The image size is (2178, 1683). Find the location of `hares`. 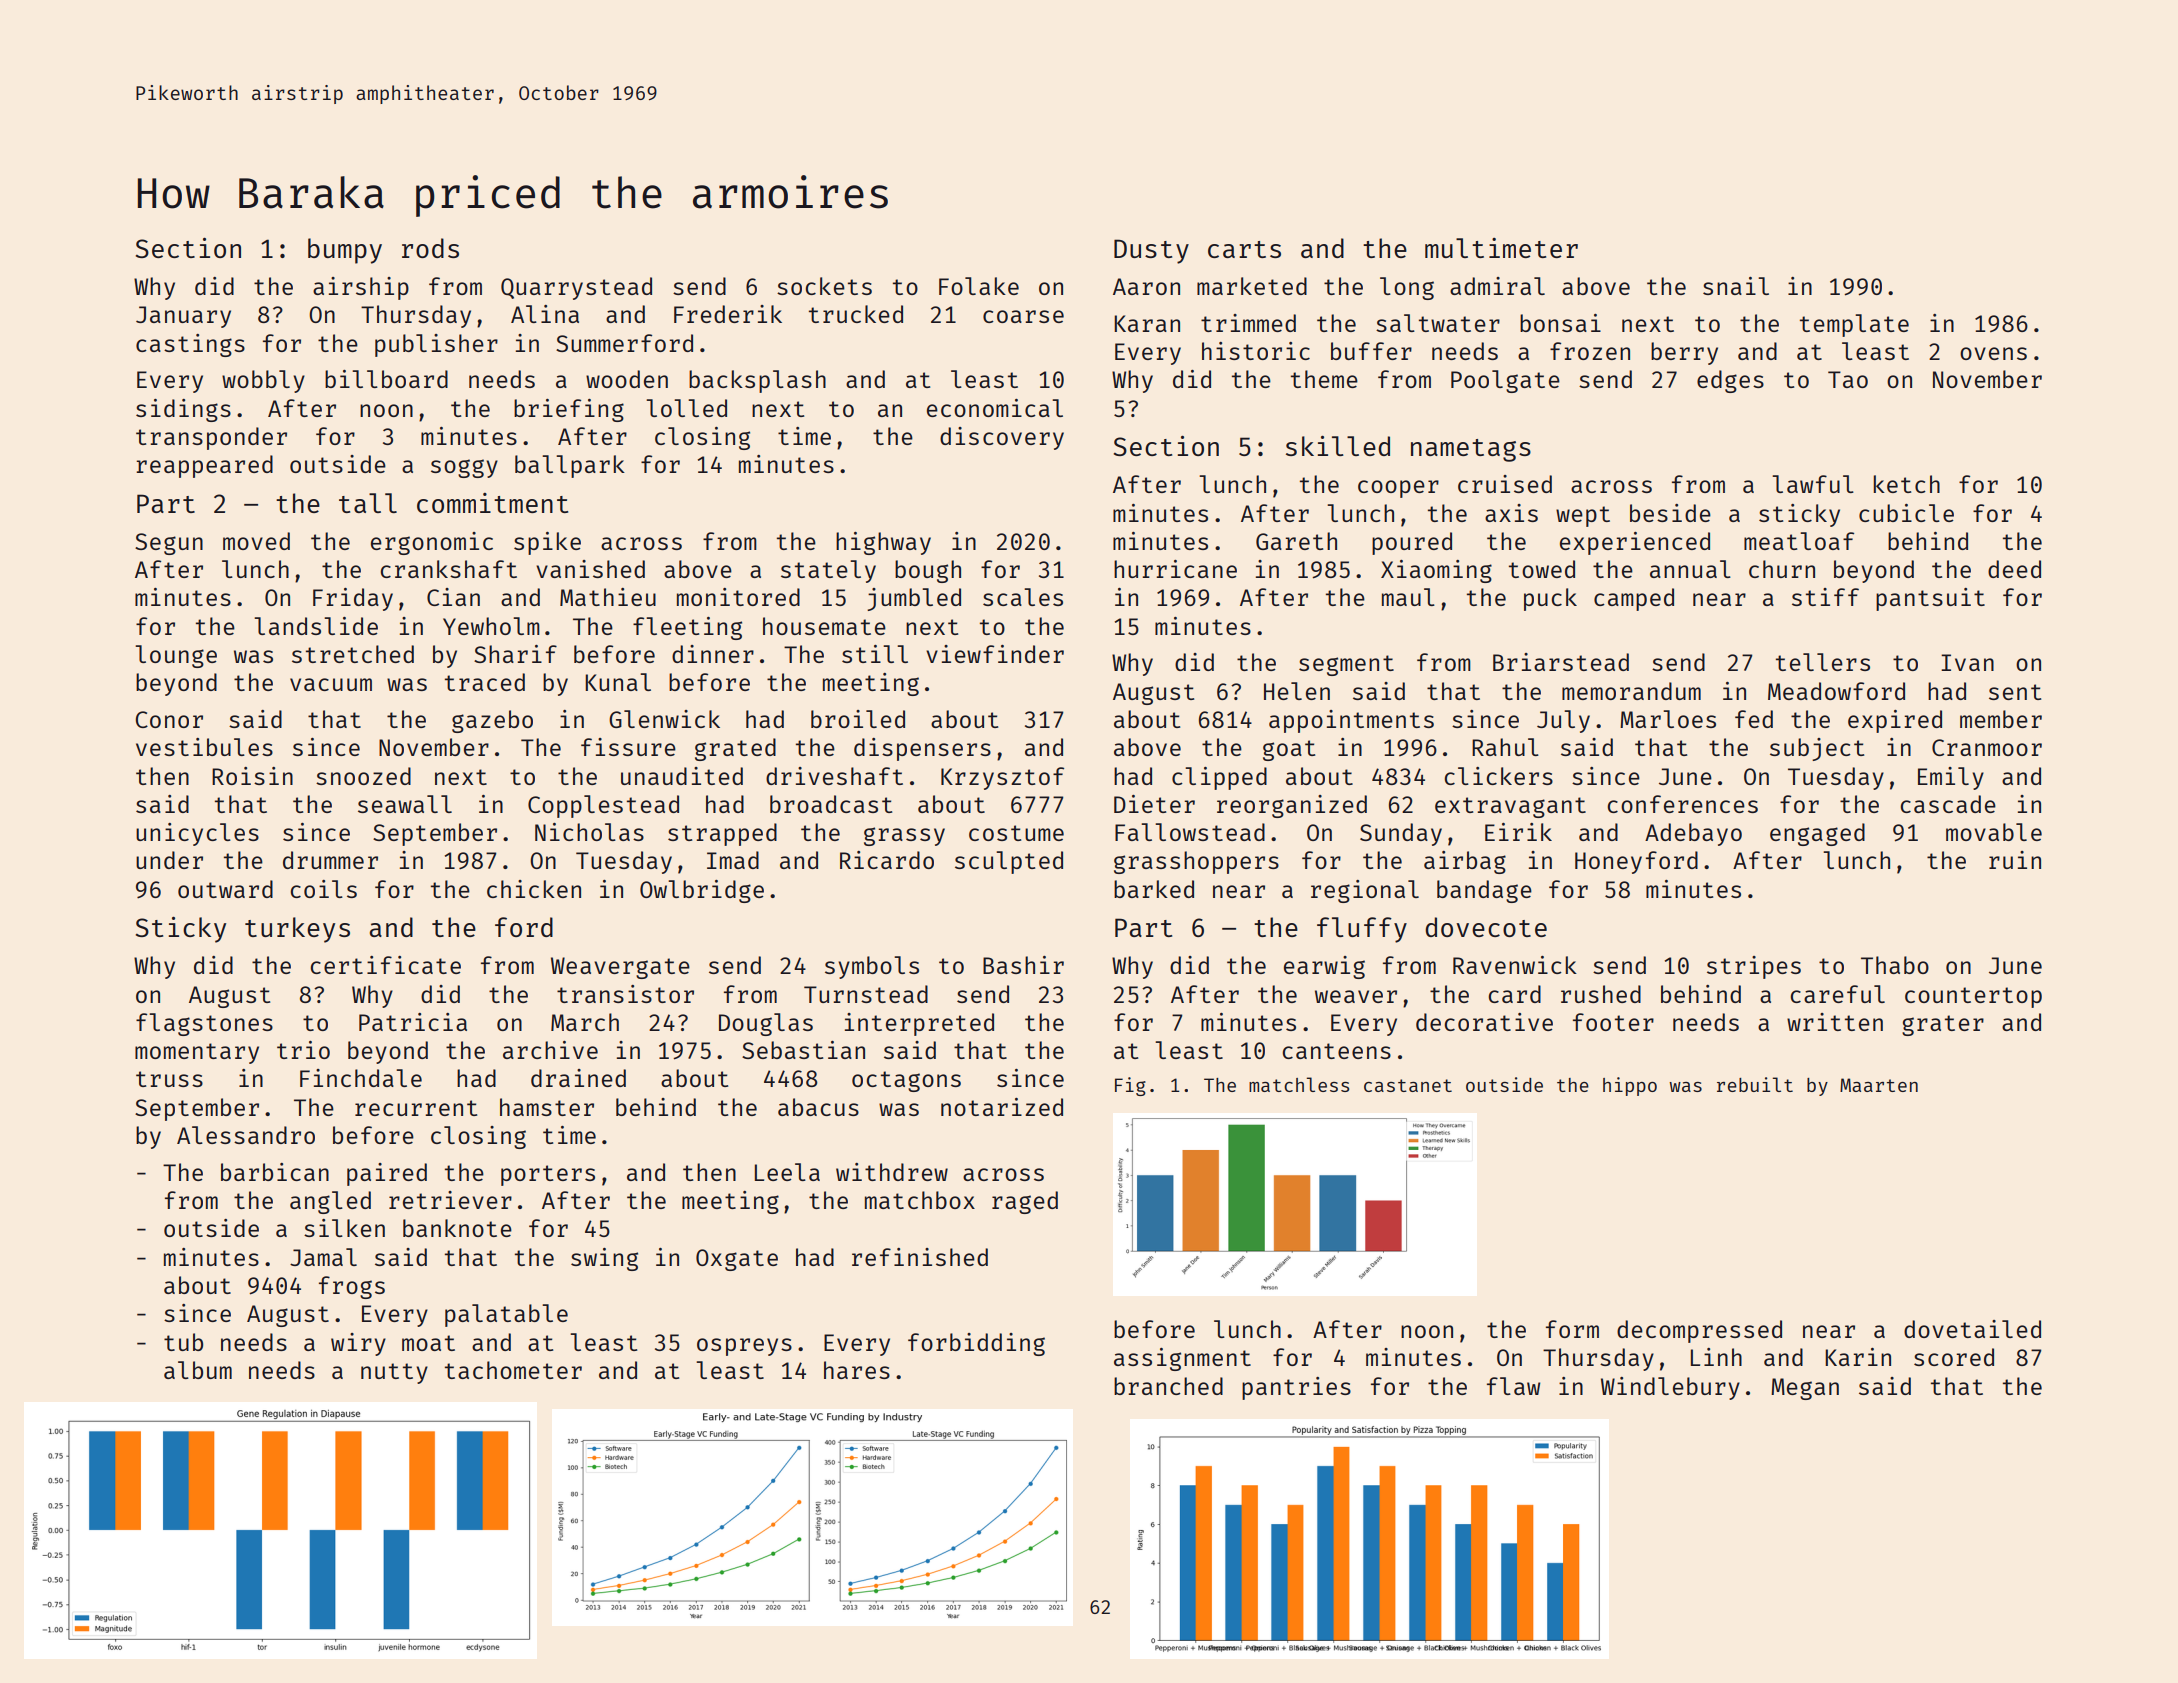

hares is located at coordinates (857, 1370).
